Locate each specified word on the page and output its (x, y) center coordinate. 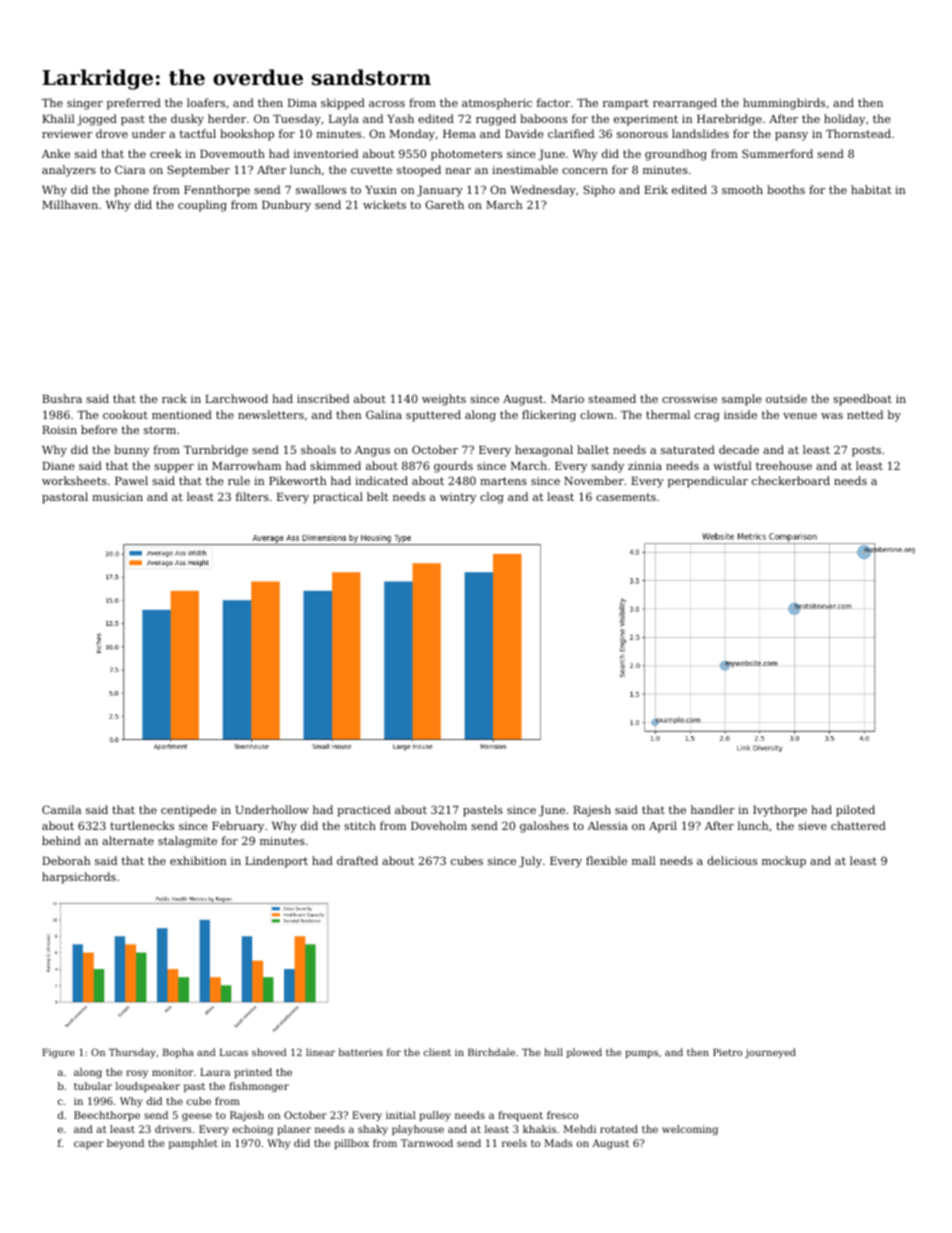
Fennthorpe (217, 191)
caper (88, 1145)
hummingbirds (784, 104)
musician (117, 497)
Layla (344, 120)
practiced (364, 811)
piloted (855, 811)
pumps (641, 1054)
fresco (562, 1115)
